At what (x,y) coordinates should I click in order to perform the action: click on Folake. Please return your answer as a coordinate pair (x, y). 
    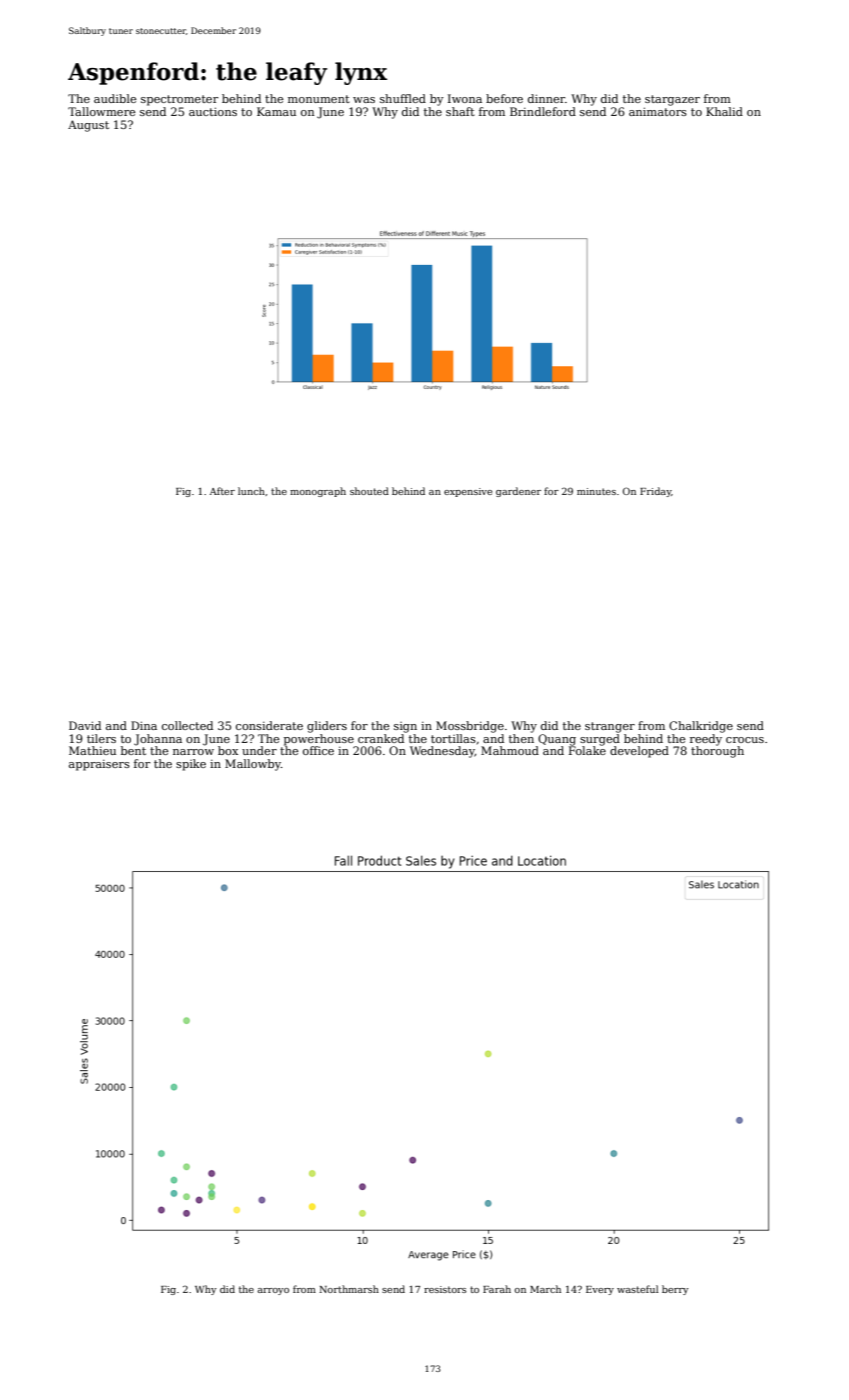
    Looking at the image, I should click on (587, 750).
